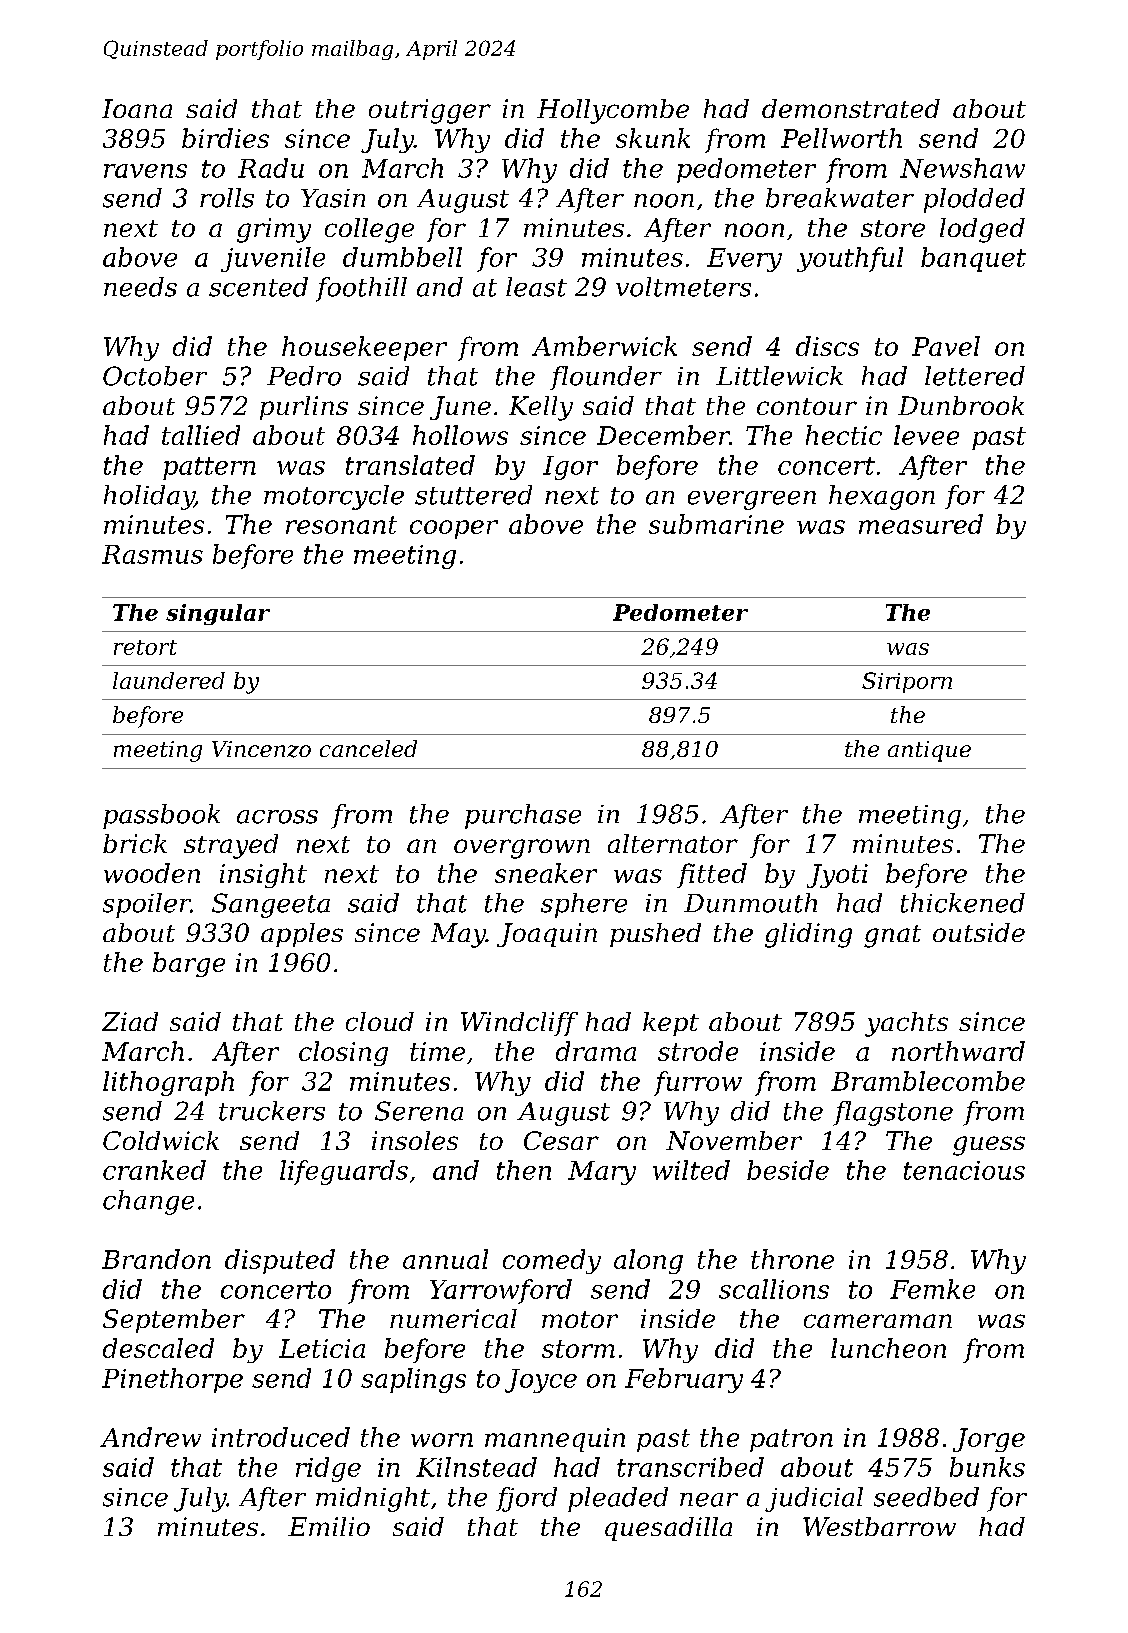 Image resolution: width=1128 pixels, height=1633 pixels. I want to click on Siriporn, so click(907, 682).
